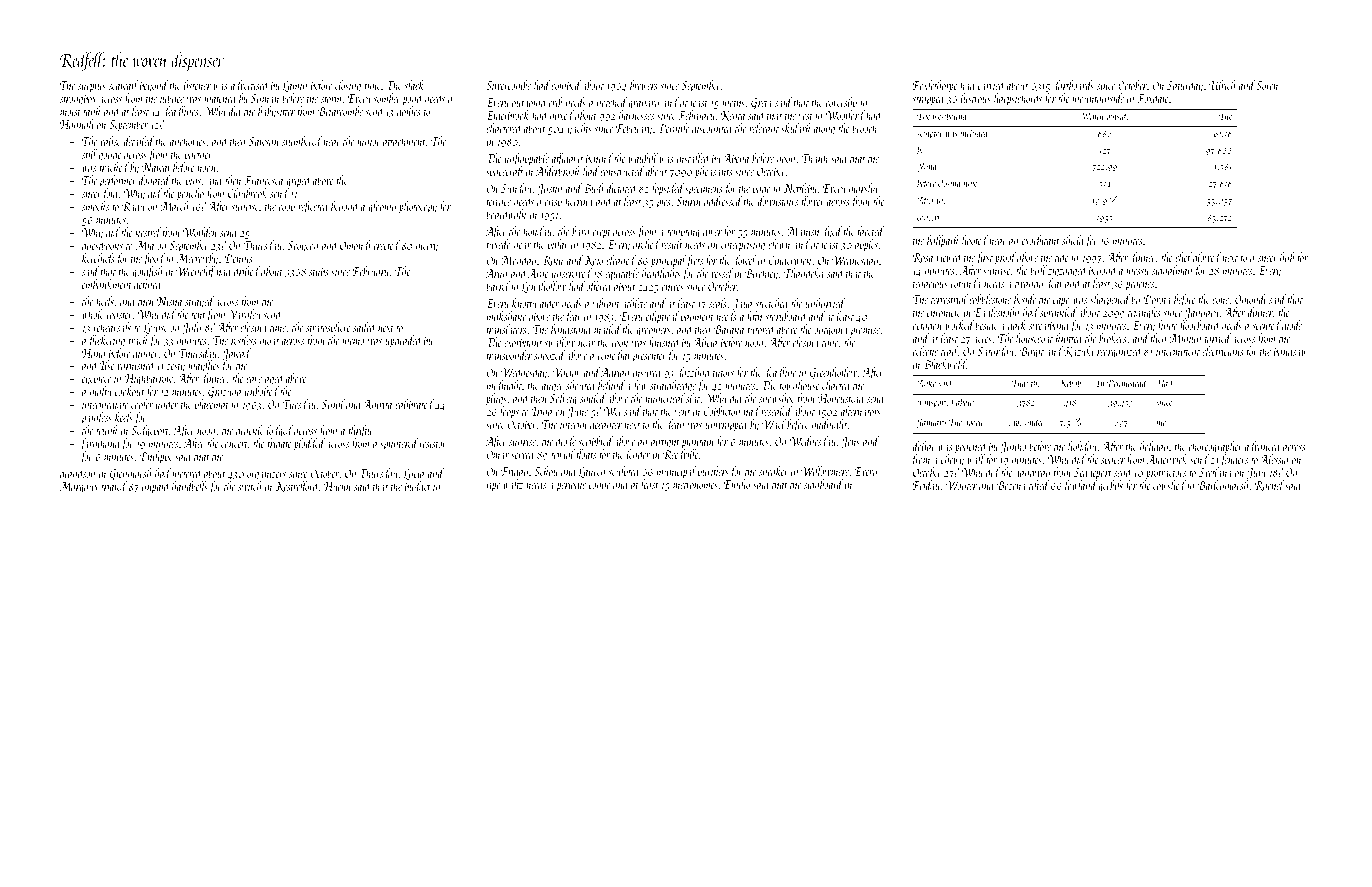 Image resolution: width=1372 pixels, height=887 pixels. Describe the element at coordinates (92, 111) in the image. I see `tank` at that location.
